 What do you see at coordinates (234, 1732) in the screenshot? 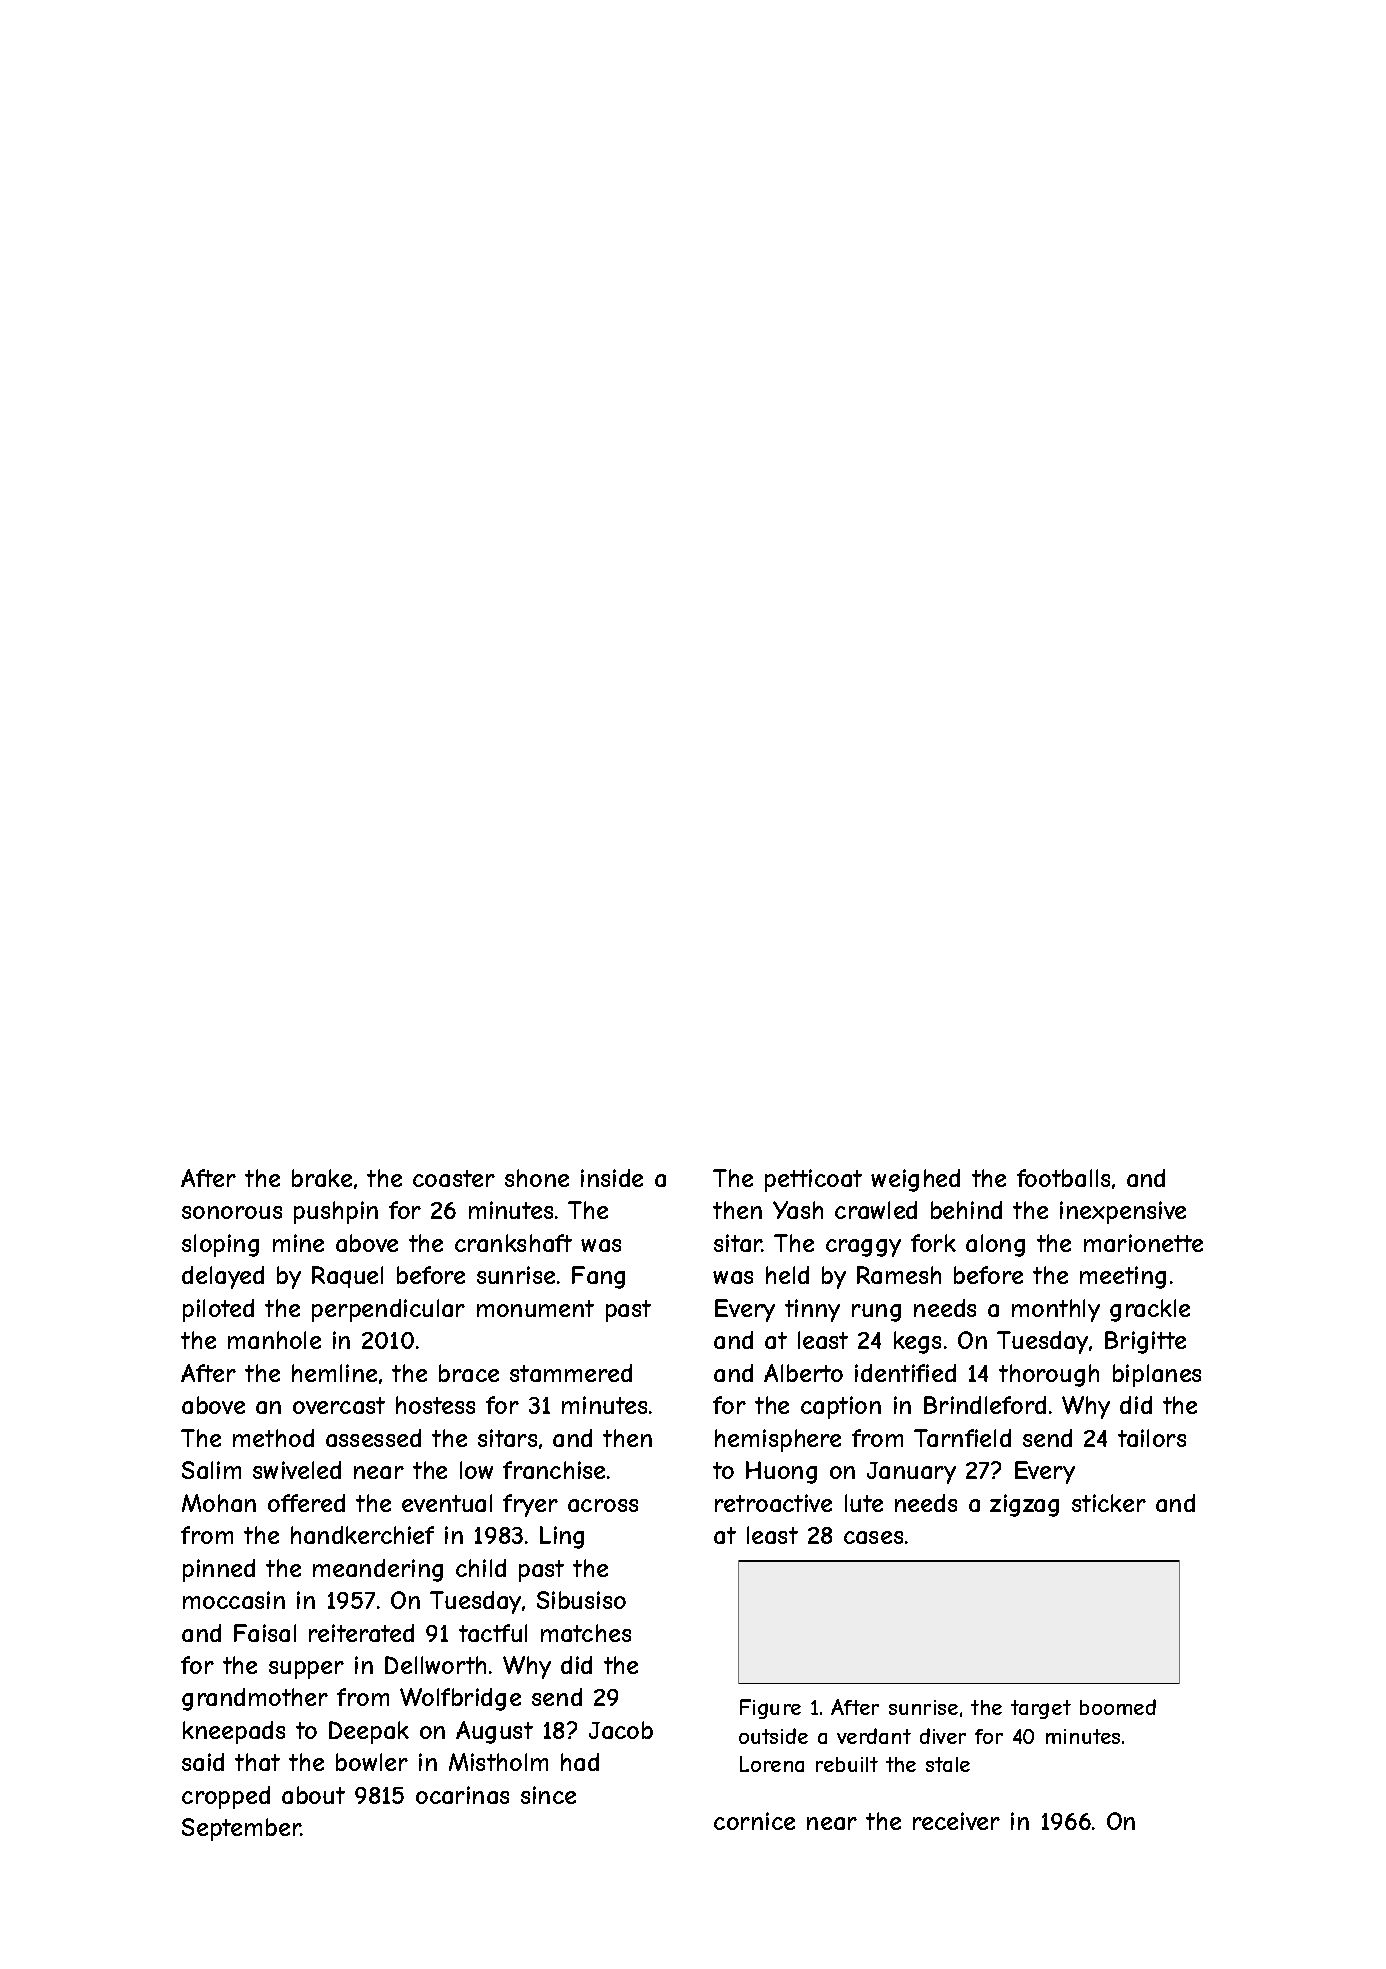
I see `kneepads` at bounding box center [234, 1732].
